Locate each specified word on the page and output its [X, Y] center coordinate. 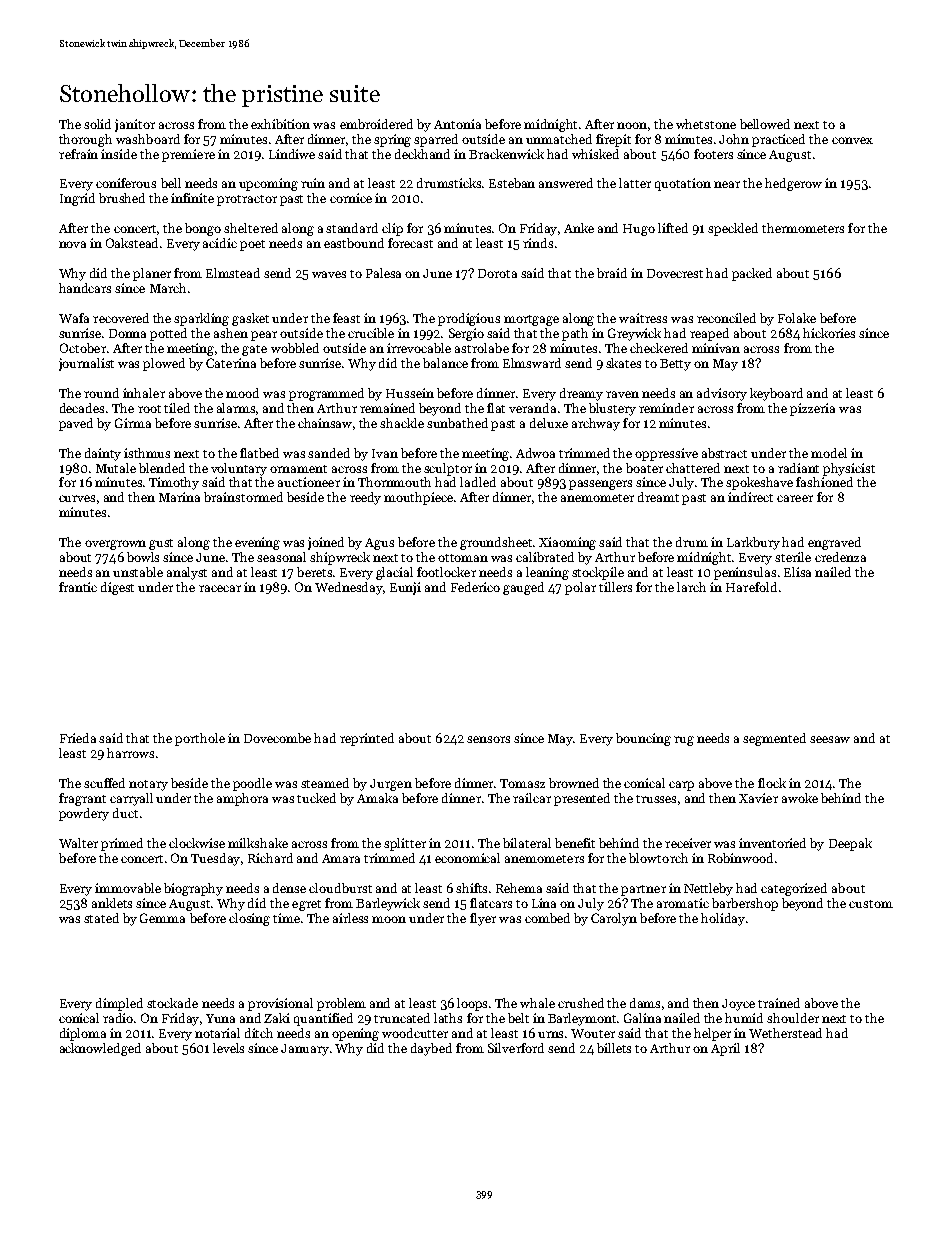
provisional [280, 1004]
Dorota [497, 273]
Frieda [78, 738]
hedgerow [793, 184]
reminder [666, 408]
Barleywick [388, 904]
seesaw [830, 739]
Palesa [383, 273]
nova [72, 244]
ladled [478, 482]
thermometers [803, 228]
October [83, 348]
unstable [138, 572]
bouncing [643, 739]
